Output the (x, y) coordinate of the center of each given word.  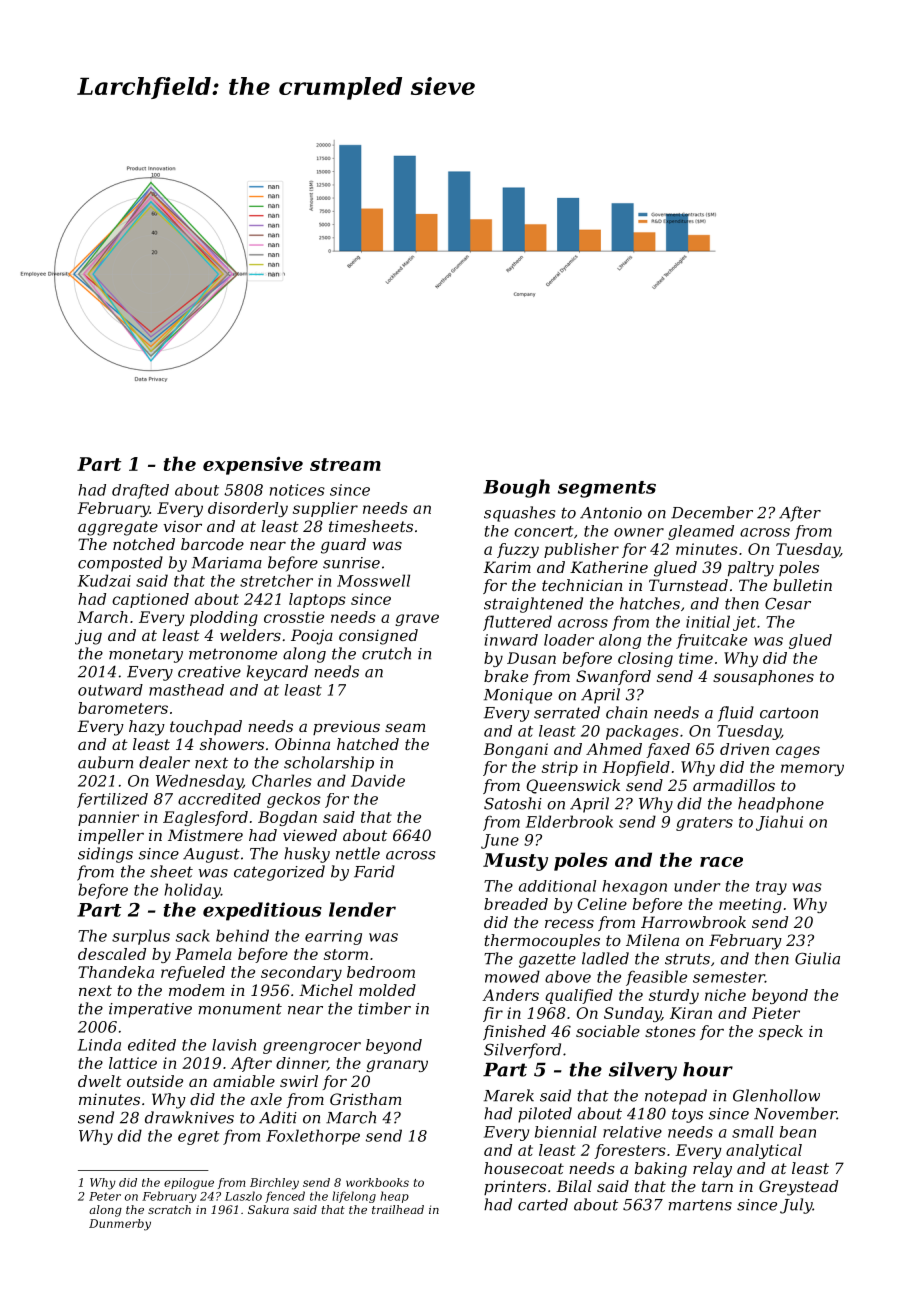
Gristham (365, 1099)
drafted (140, 491)
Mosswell (373, 580)
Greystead (798, 1188)
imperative (150, 1010)
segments (607, 489)
